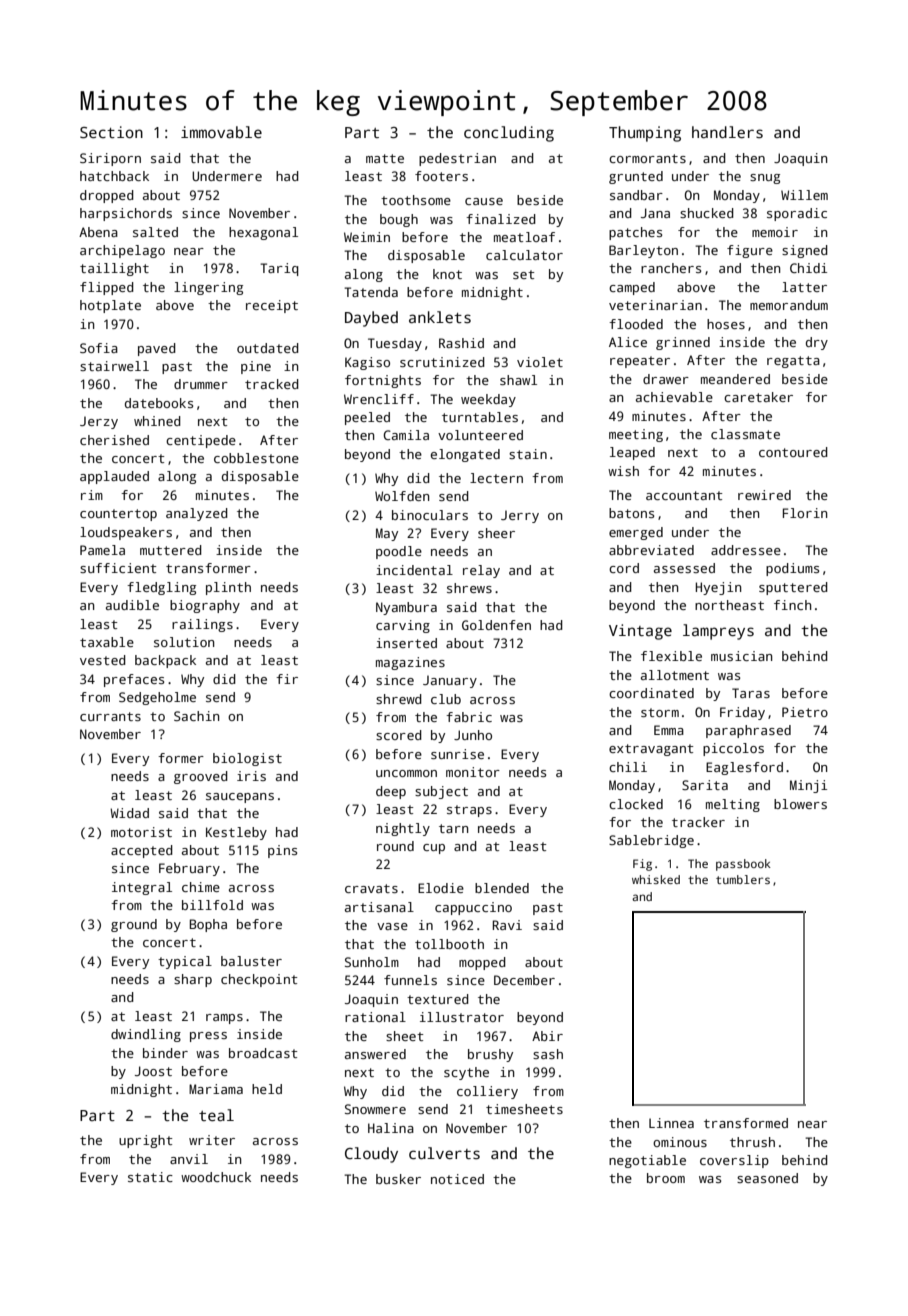  I want to click on shrews, so click(469, 588).
